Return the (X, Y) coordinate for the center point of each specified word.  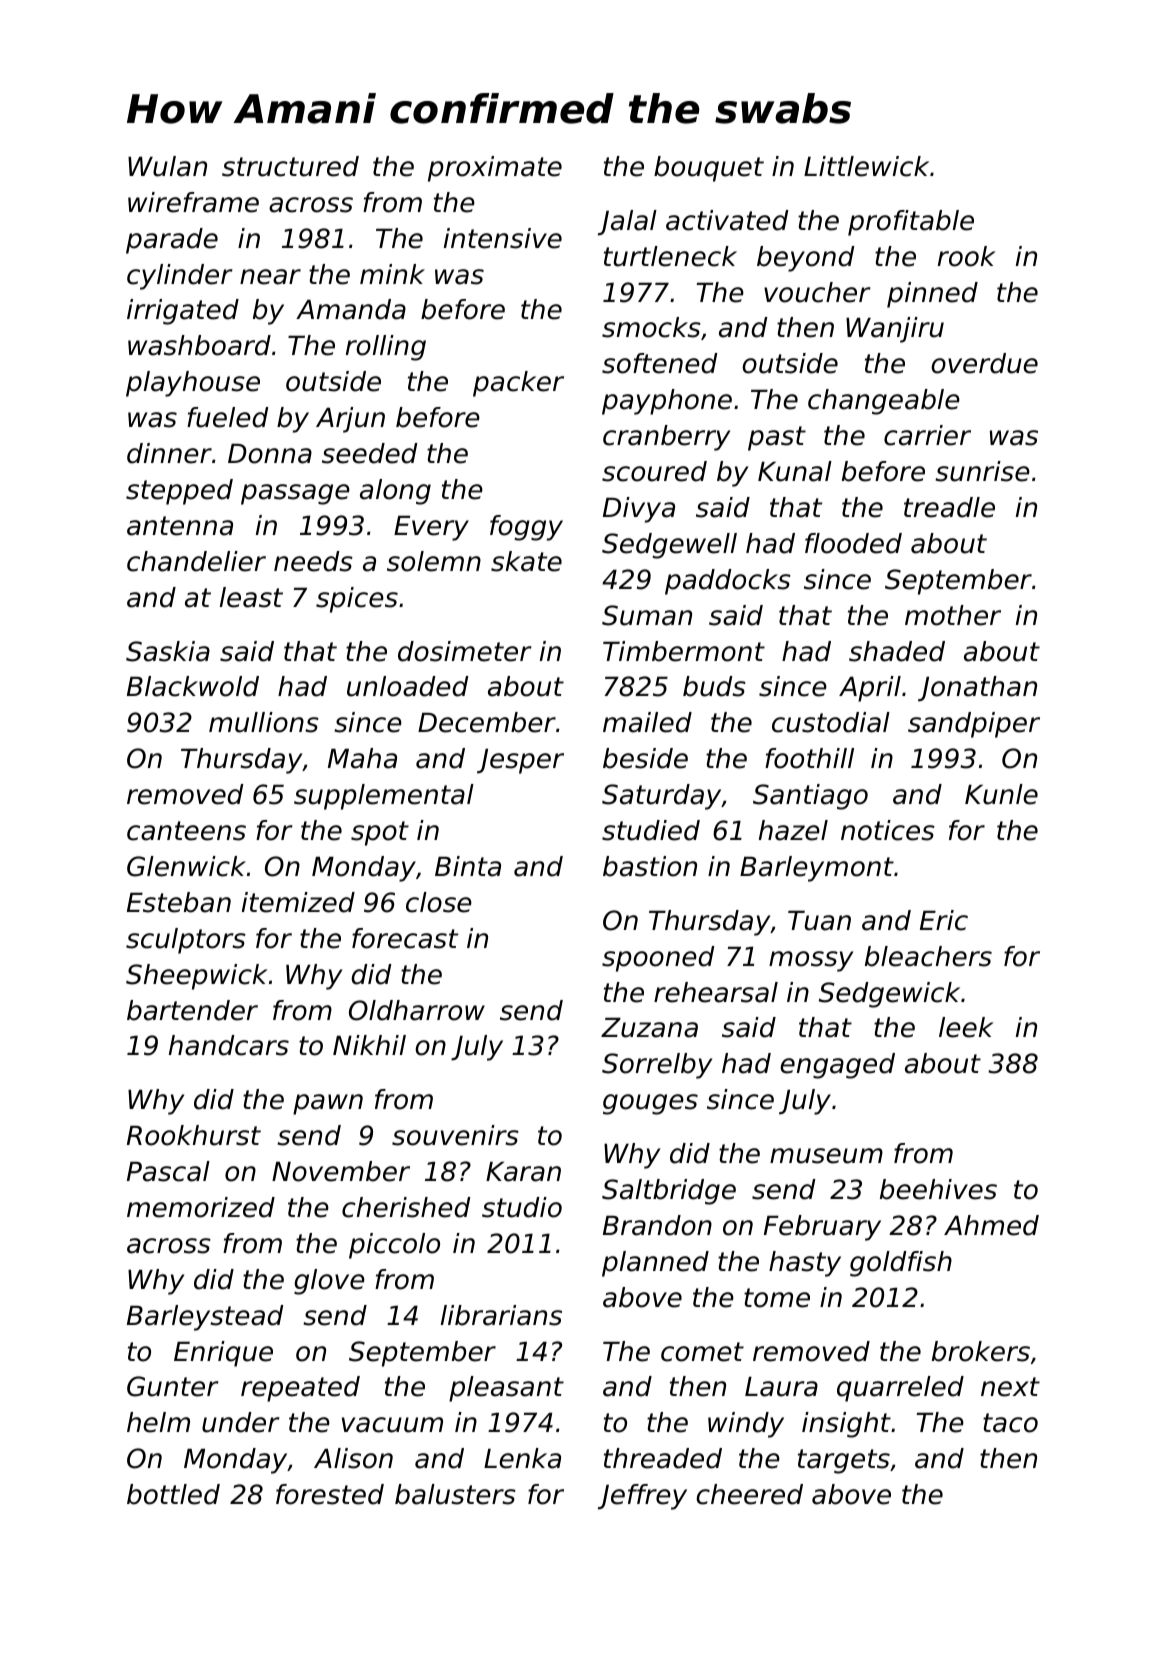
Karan (523, 1172)
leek (966, 1027)
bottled (173, 1494)
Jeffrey (642, 1497)
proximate (495, 169)
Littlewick (866, 166)
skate (526, 561)
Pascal (168, 1171)
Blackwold (193, 686)
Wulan (167, 166)
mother (953, 615)
